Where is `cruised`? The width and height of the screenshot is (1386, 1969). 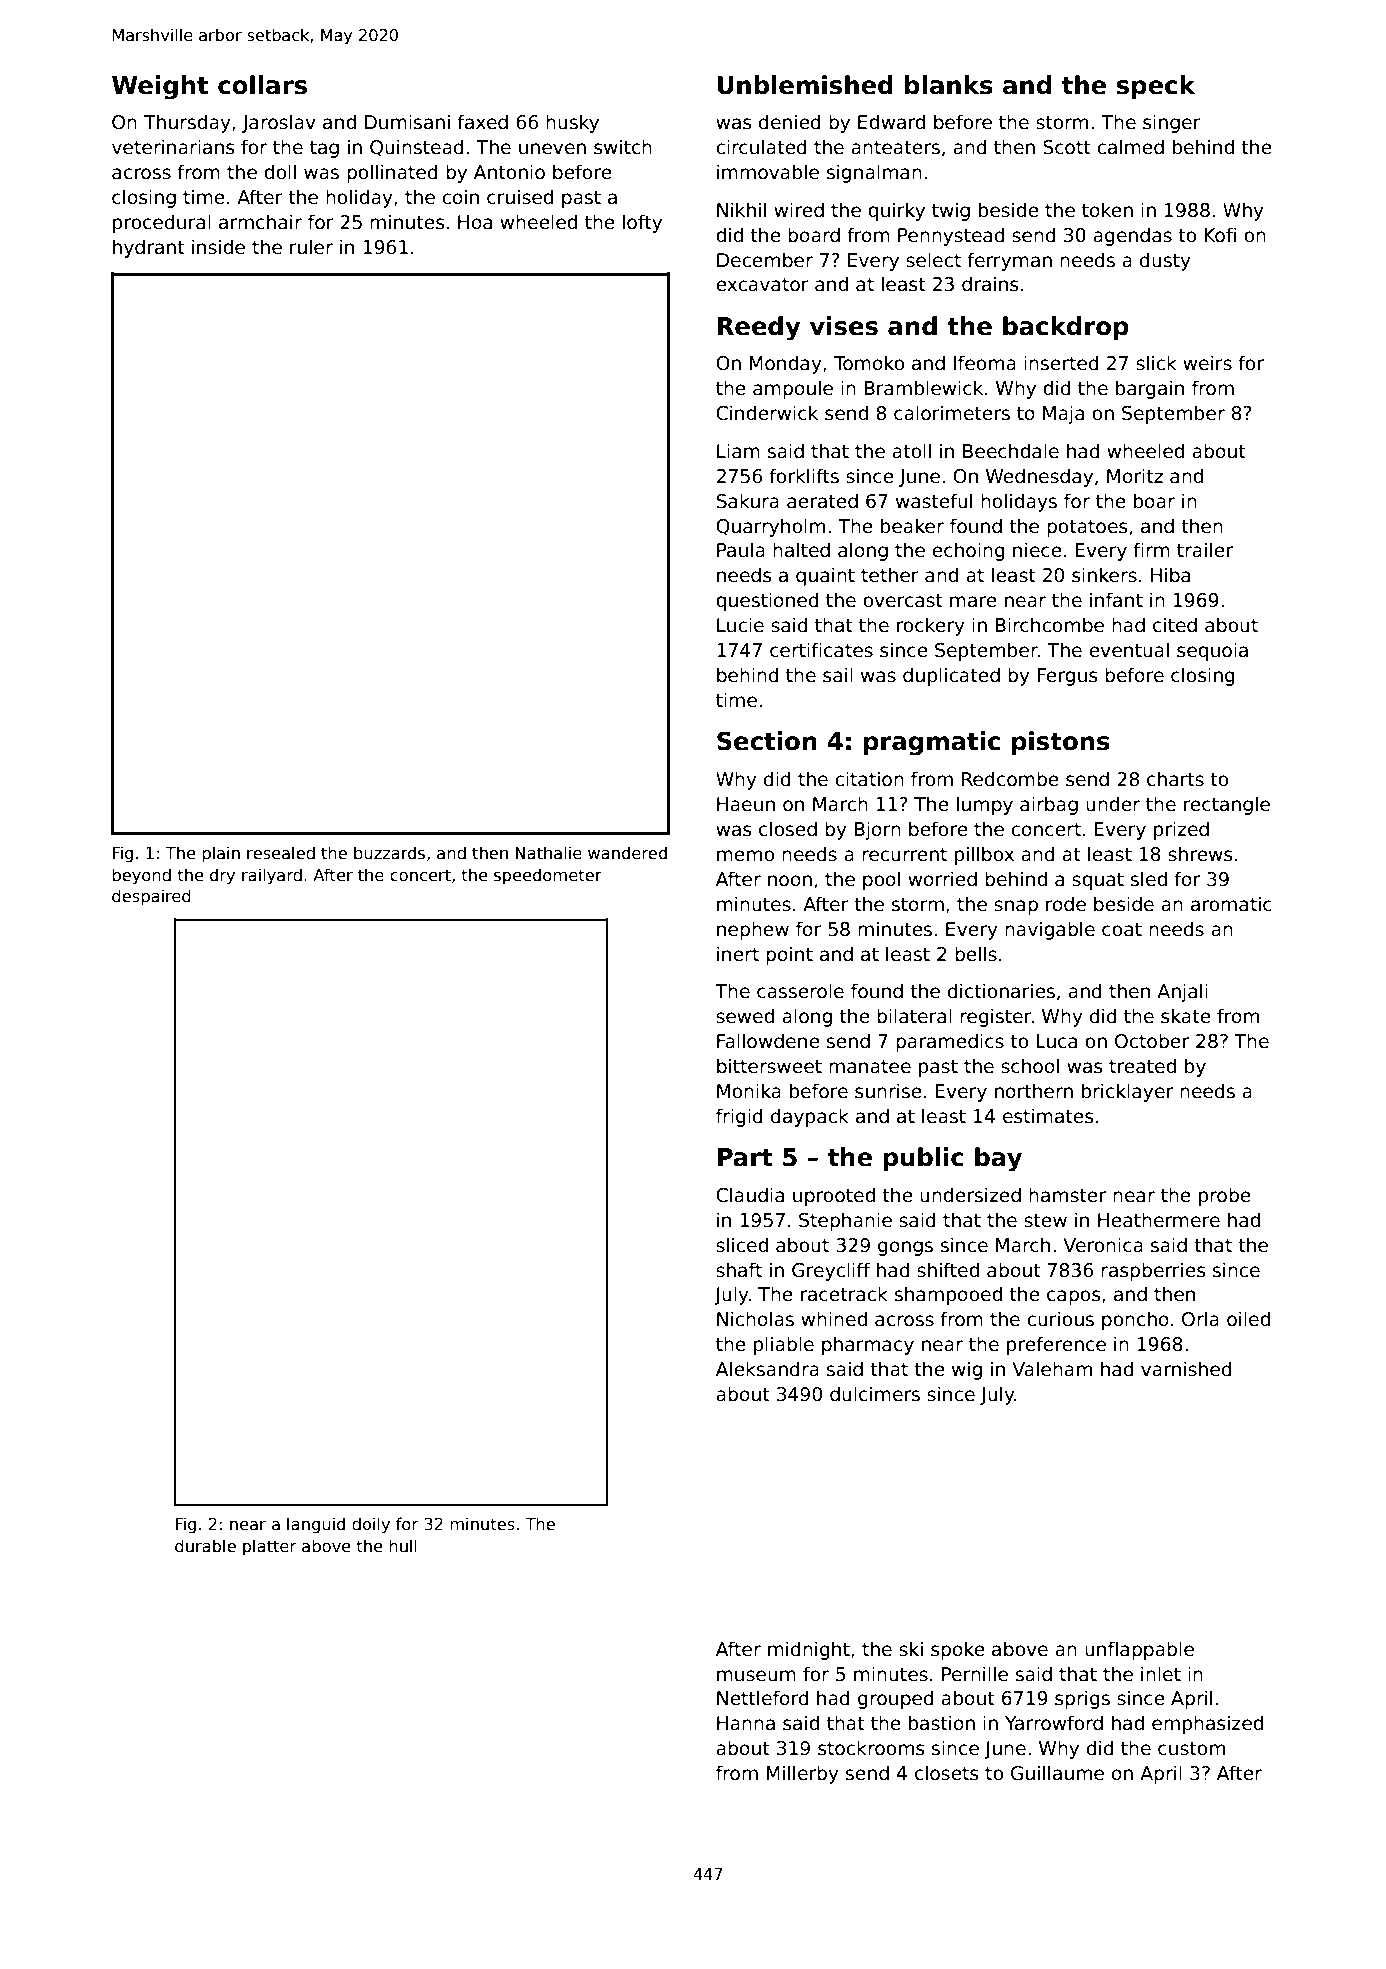
cruised is located at coordinates (520, 197).
